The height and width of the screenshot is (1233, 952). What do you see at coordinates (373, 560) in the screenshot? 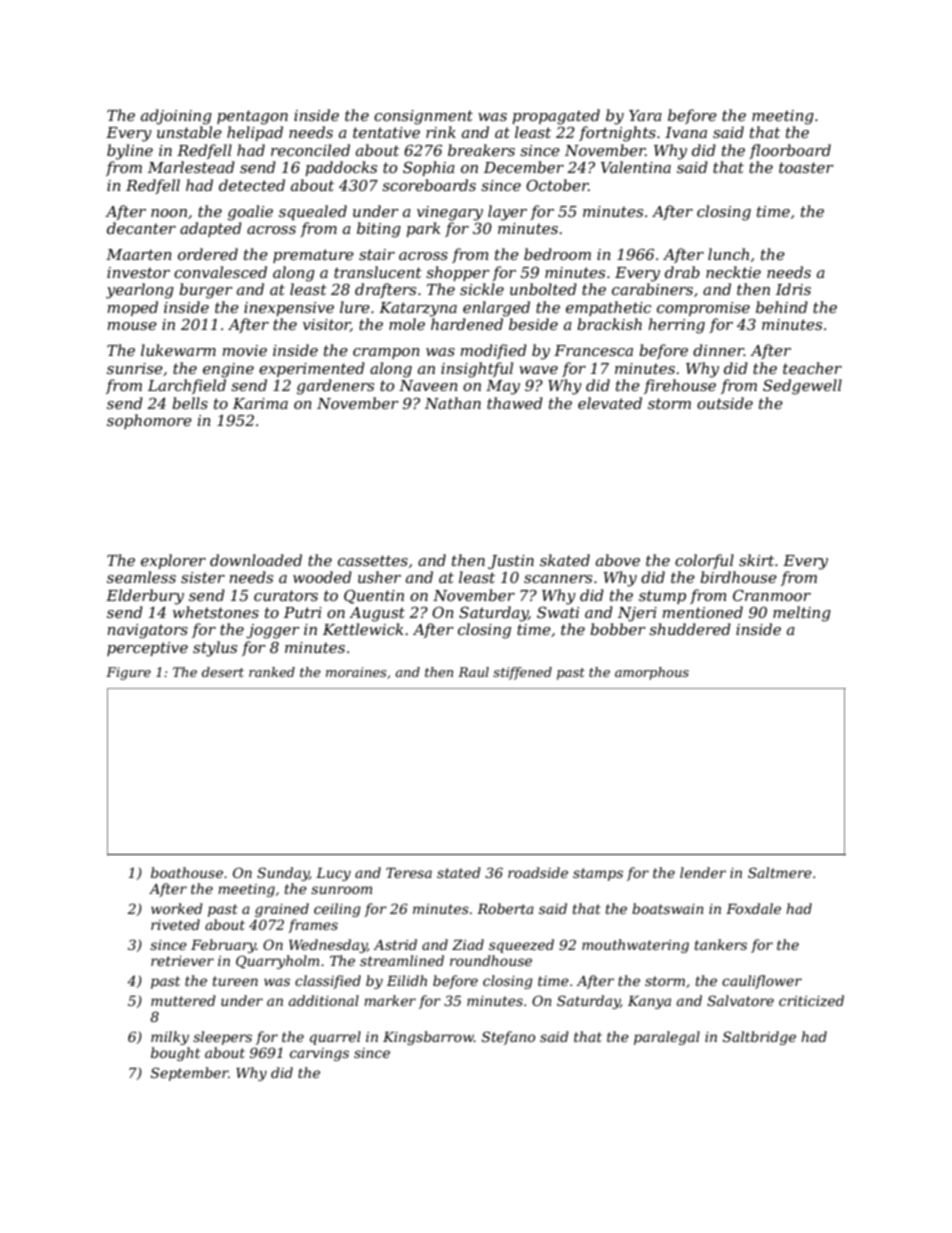
I see `cassettes` at bounding box center [373, 560].
